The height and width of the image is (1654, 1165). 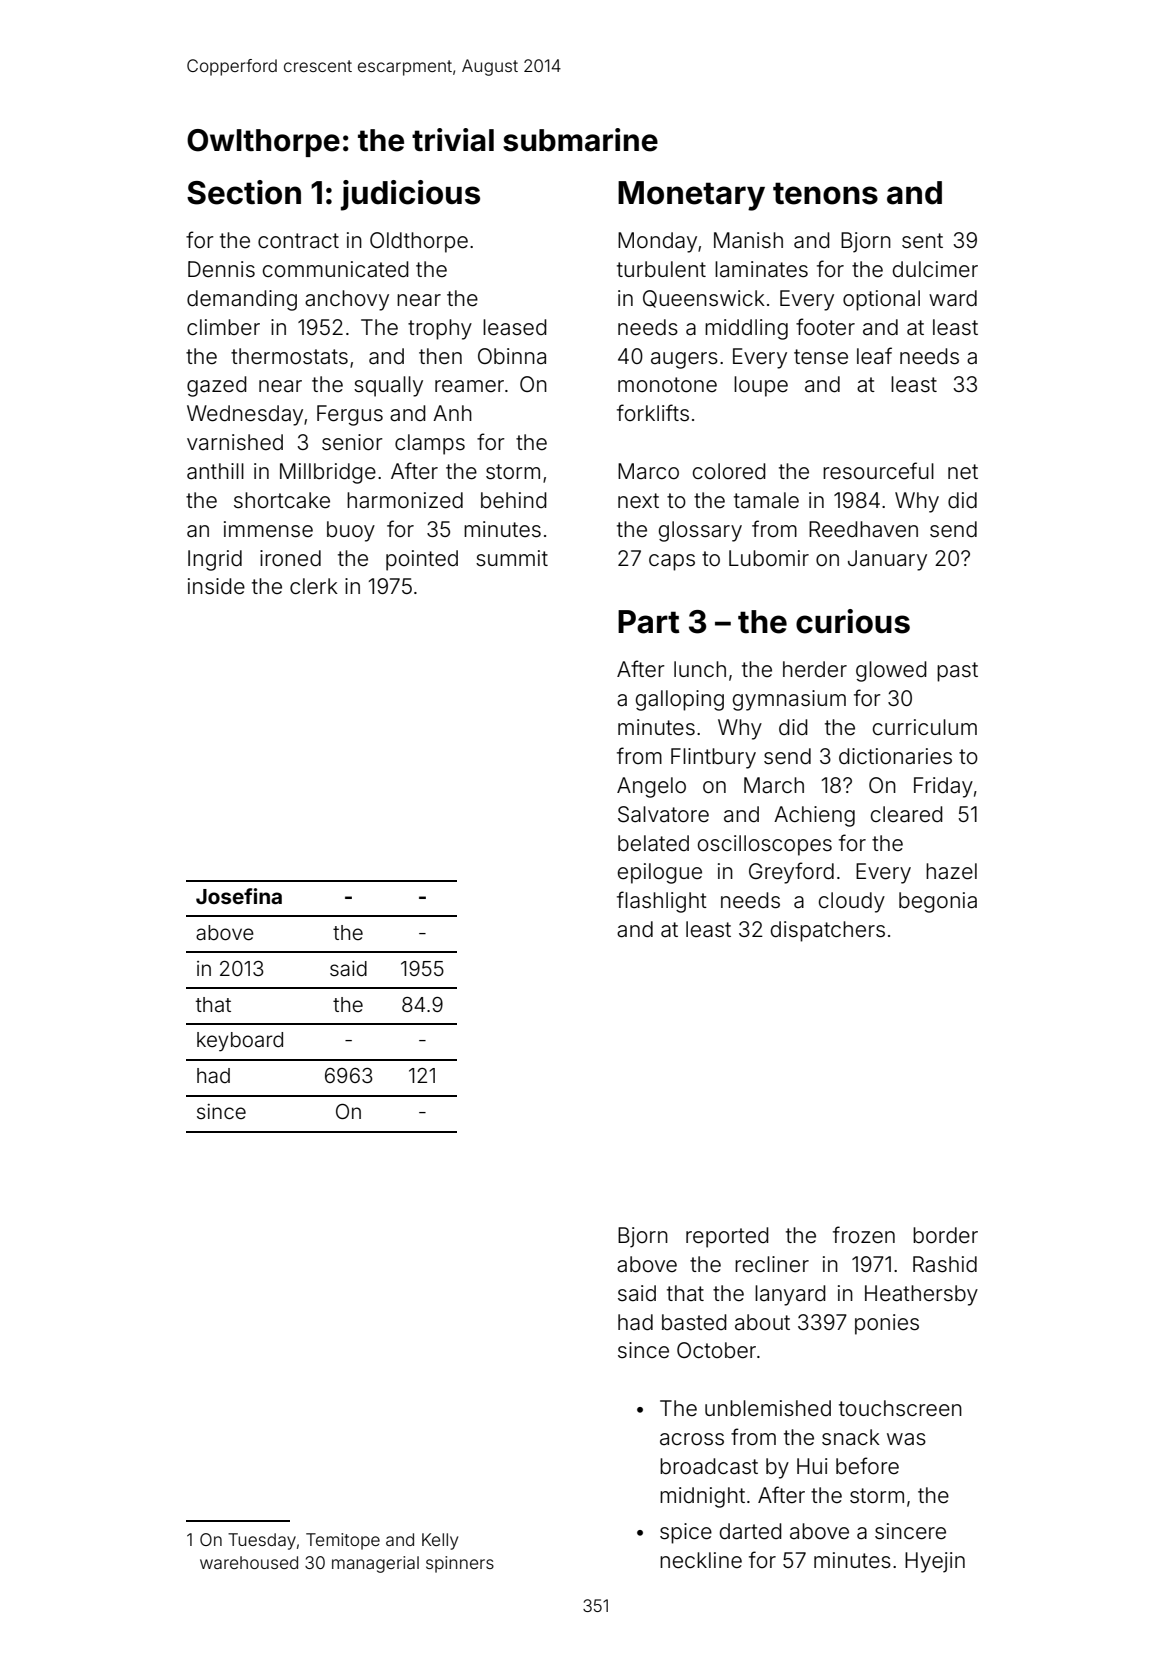 I want to click on Josefina, so click(x=239, y=896).
